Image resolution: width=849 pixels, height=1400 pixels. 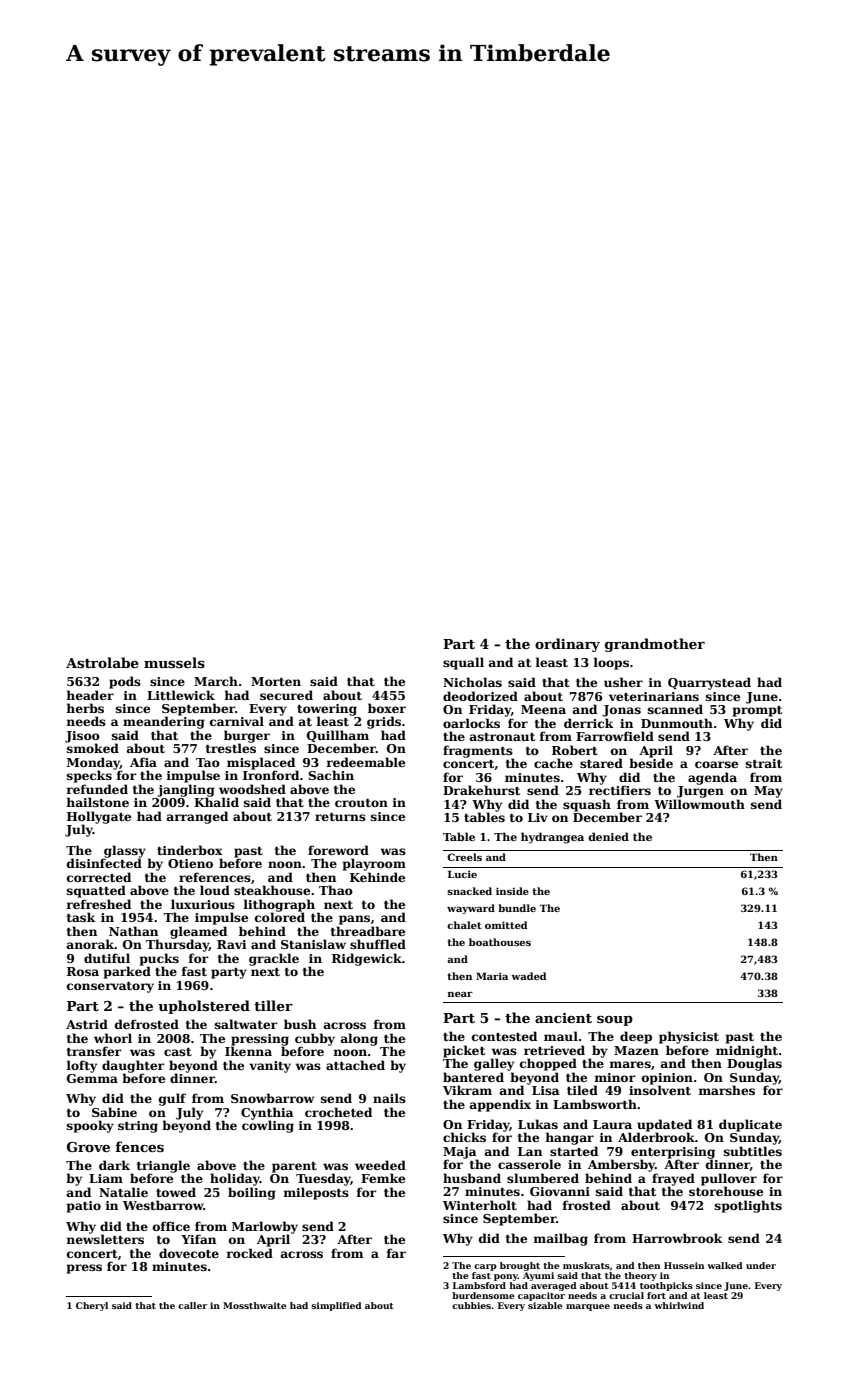 What do you see at coordinates (757, 711) in the document?
I see `prompt` at bounding box center [757, 711].
